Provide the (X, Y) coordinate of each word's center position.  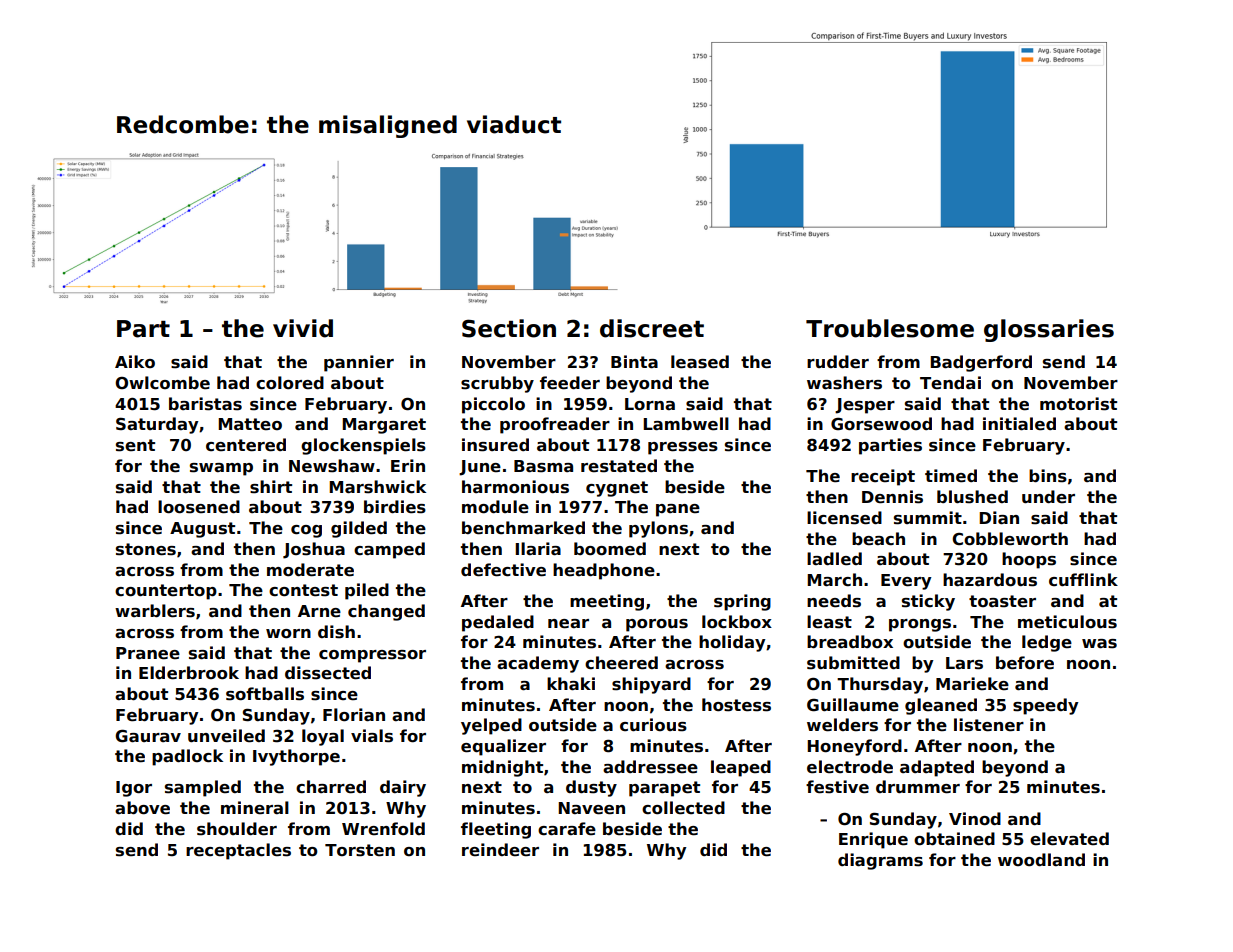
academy (538, 664)
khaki (571, 684)
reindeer (500, 850)
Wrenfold (383, 829)
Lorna (650, 404)
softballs (265, 694)
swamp (221, 469)
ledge (1047, 643)
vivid (303, 328)
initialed (1019, 424)
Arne (319, 611)
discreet (652, 328)
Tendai (950, 383)
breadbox (850, 642)
